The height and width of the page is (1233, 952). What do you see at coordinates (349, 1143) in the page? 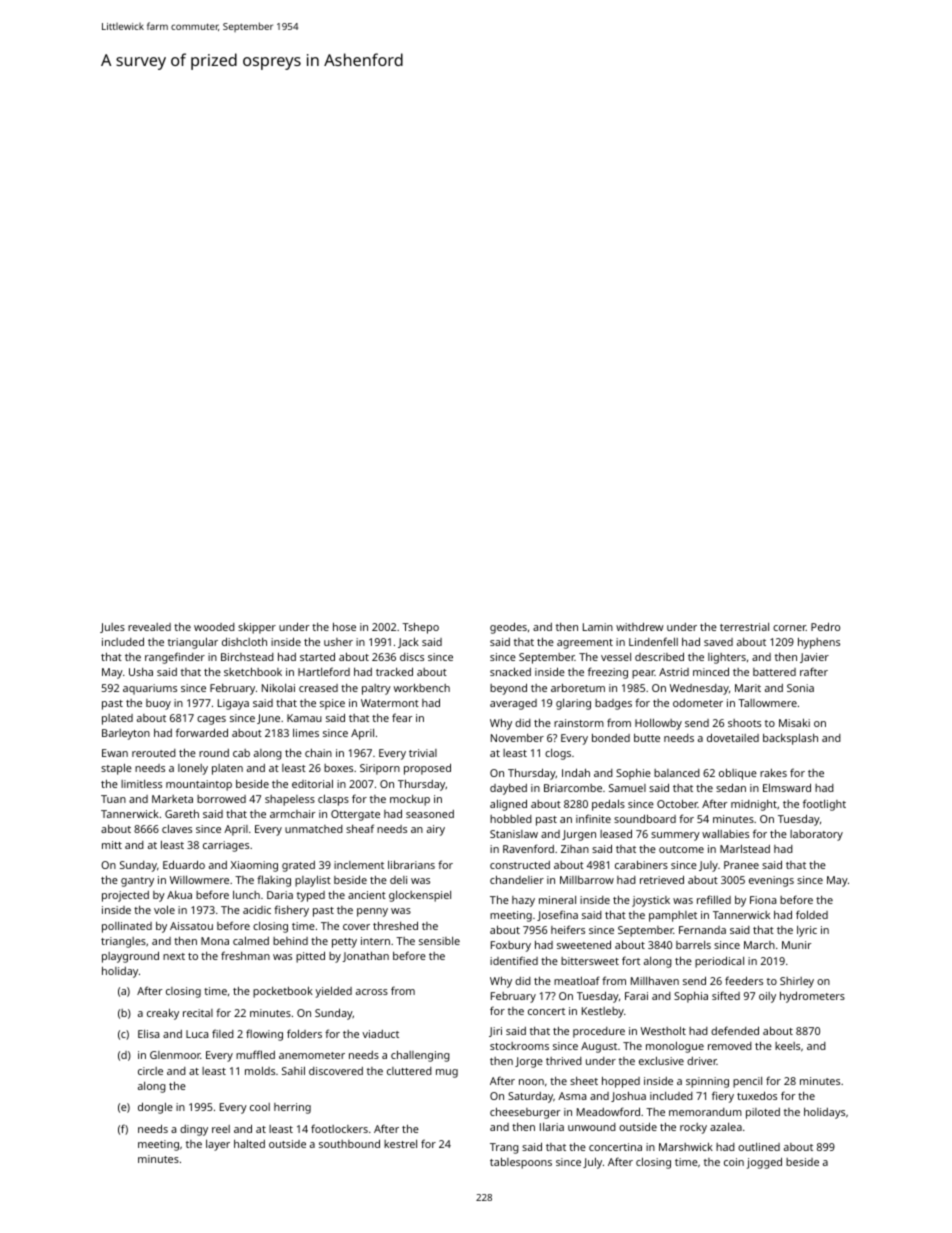
I see `southbound` at bounding box center [349, 1143].
